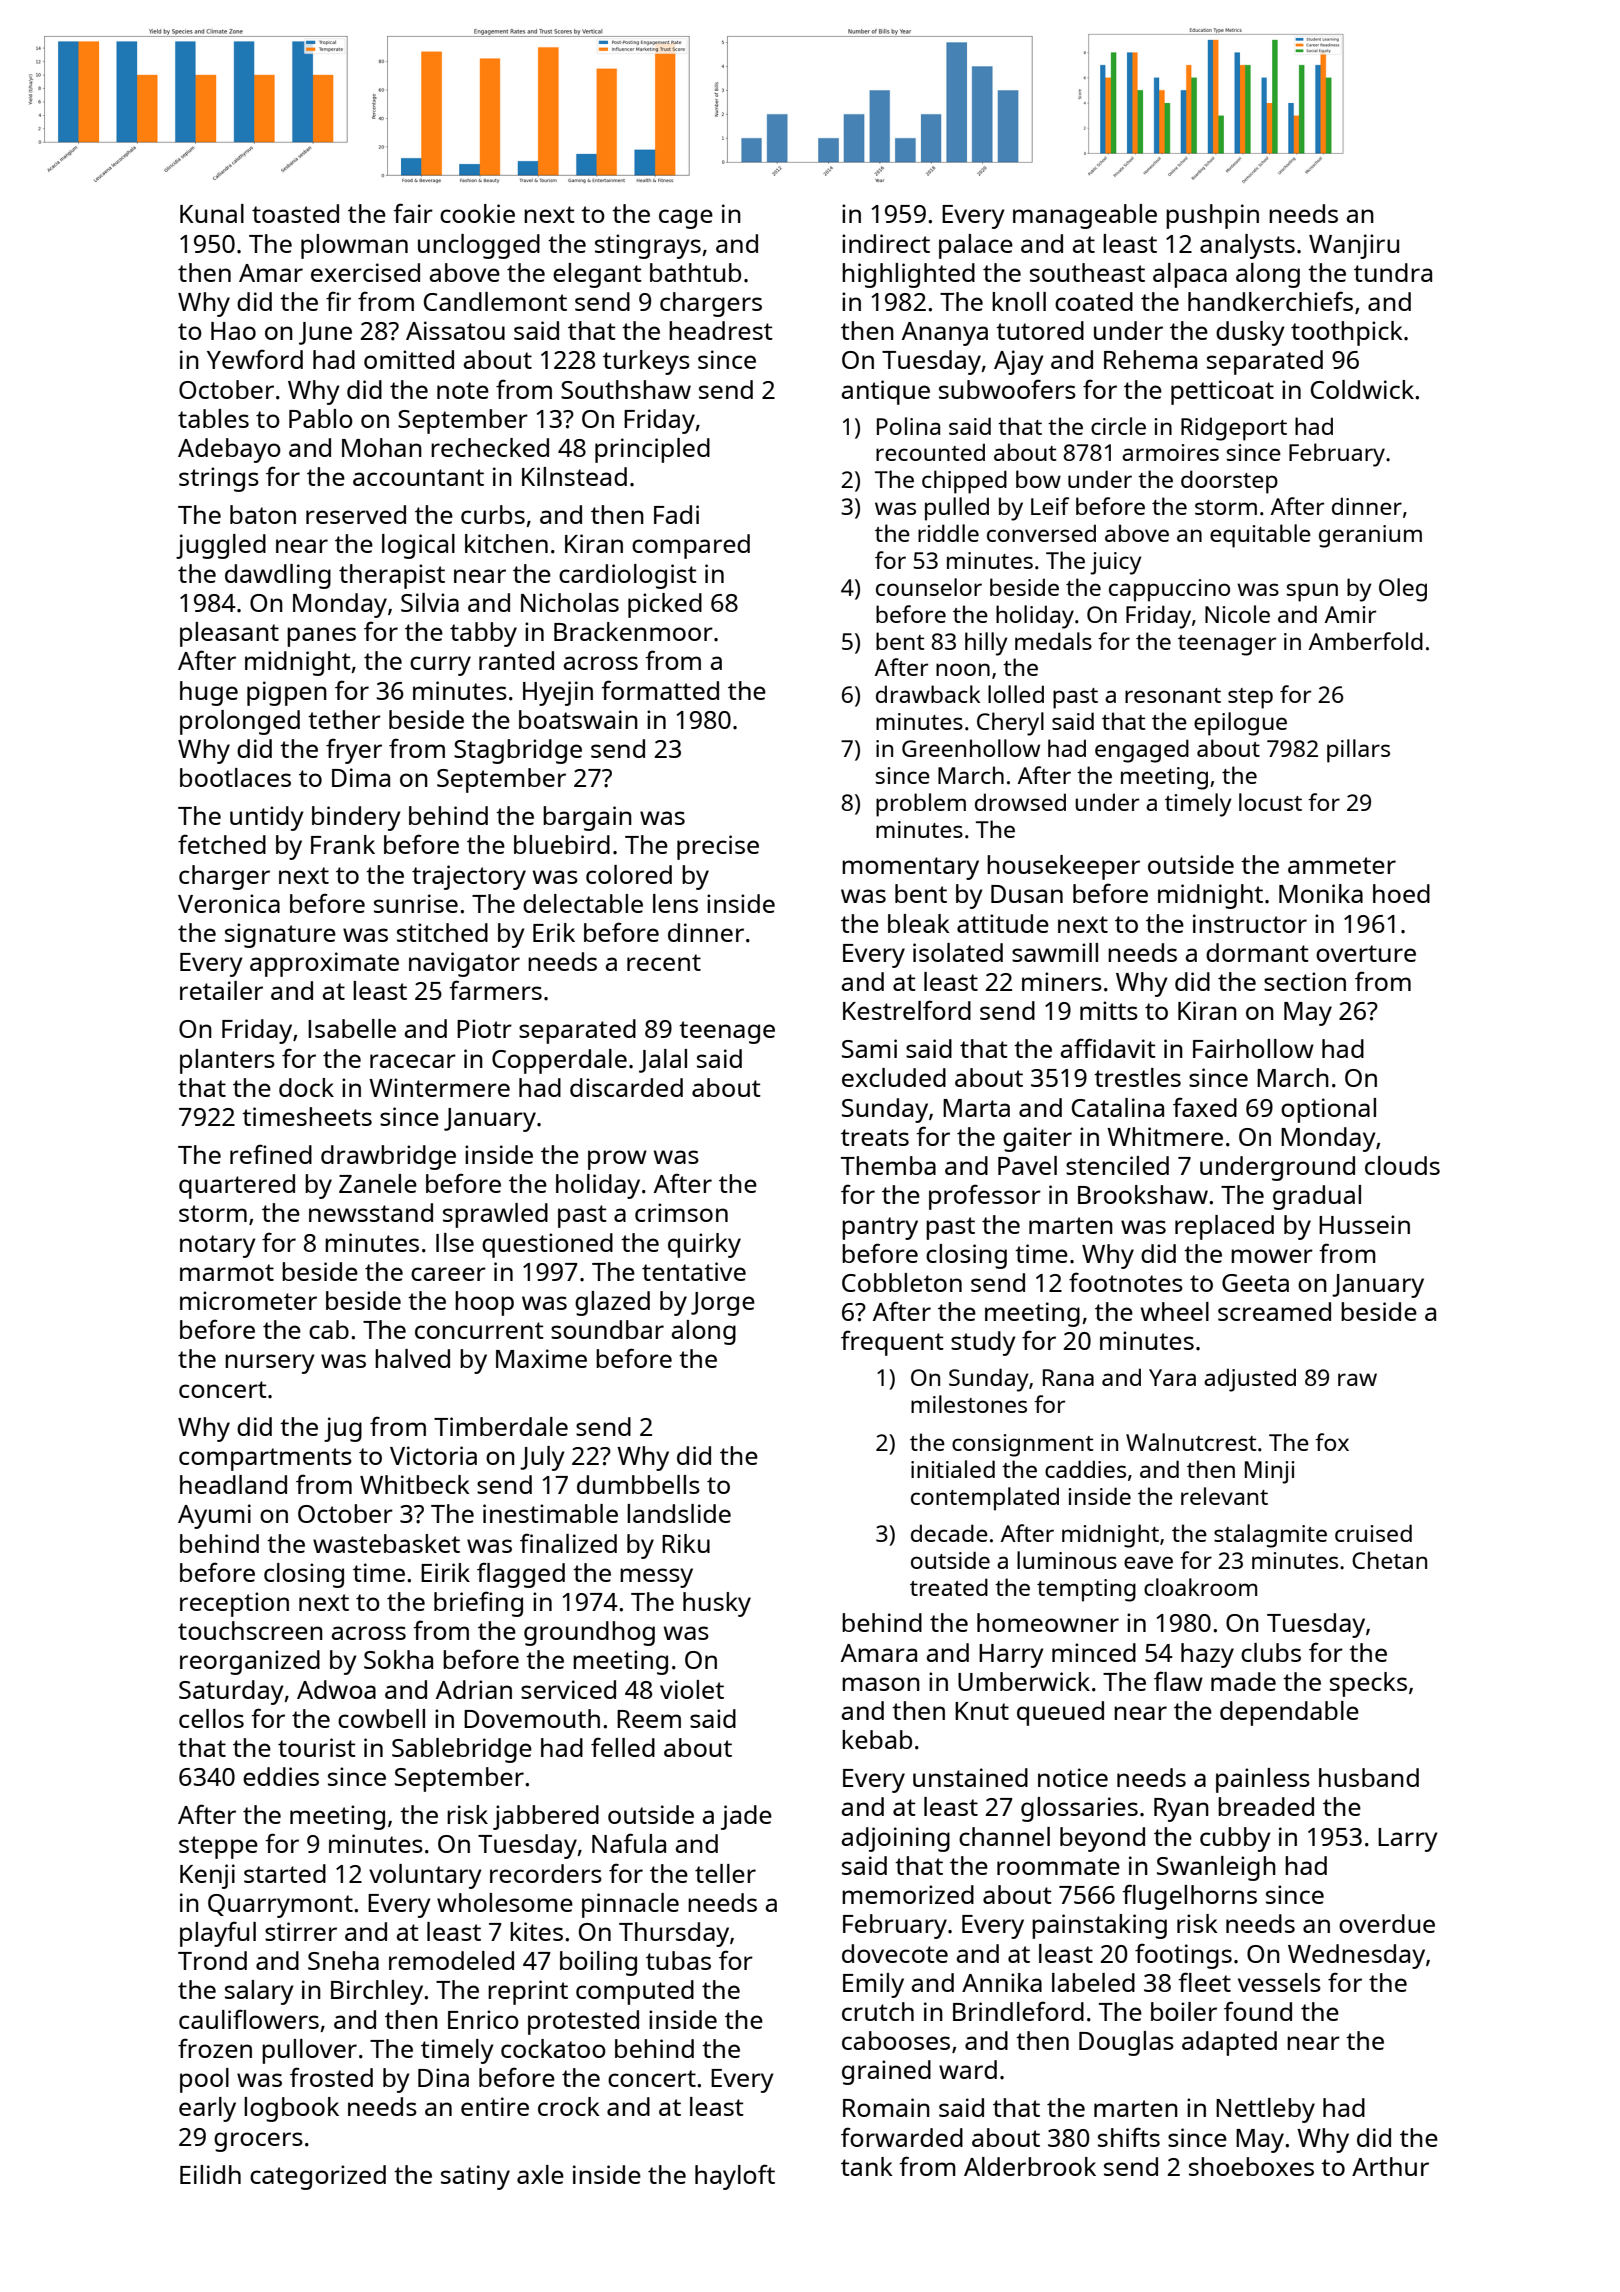 This screenshot has height=2292, width=1620. What do you see at coordinates (1305, 981) in the screenshot?
I see `section` at bounding box center [1305, 981].
